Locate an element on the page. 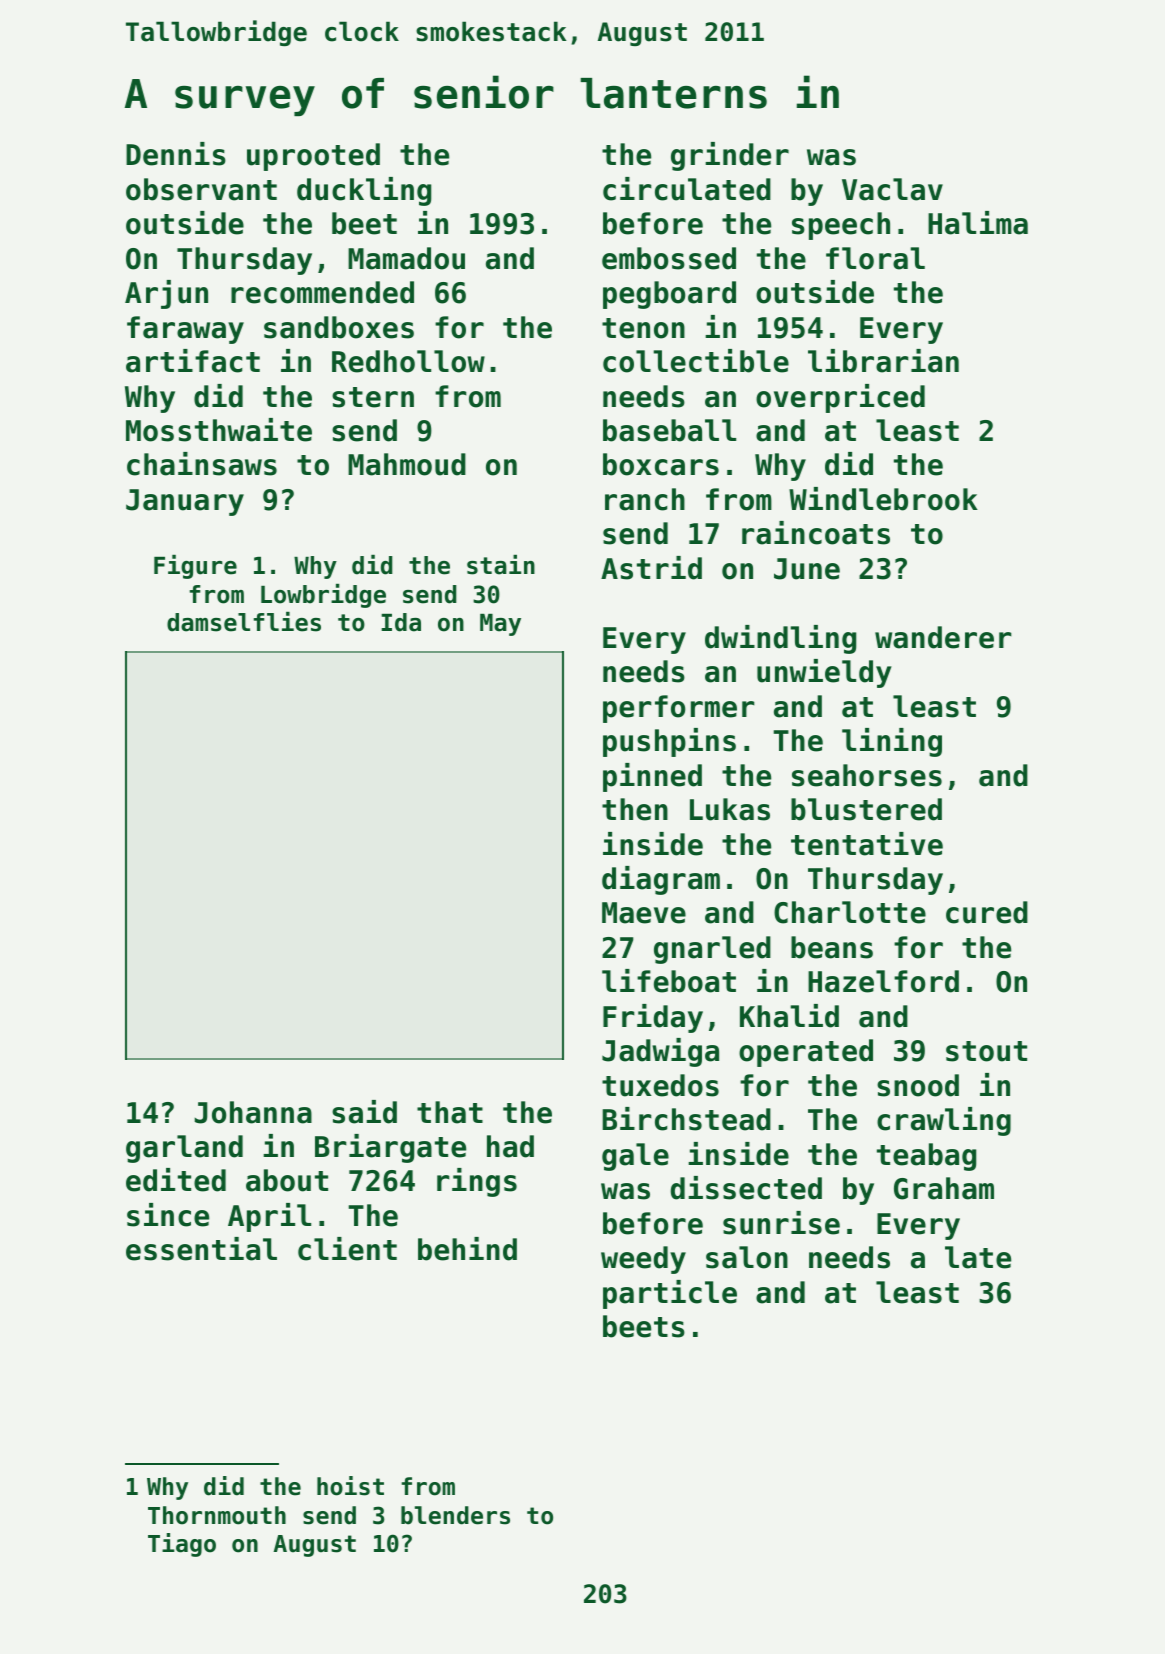 The image size is (1165, 1654). rings is located at coordinates (477, 1182).
